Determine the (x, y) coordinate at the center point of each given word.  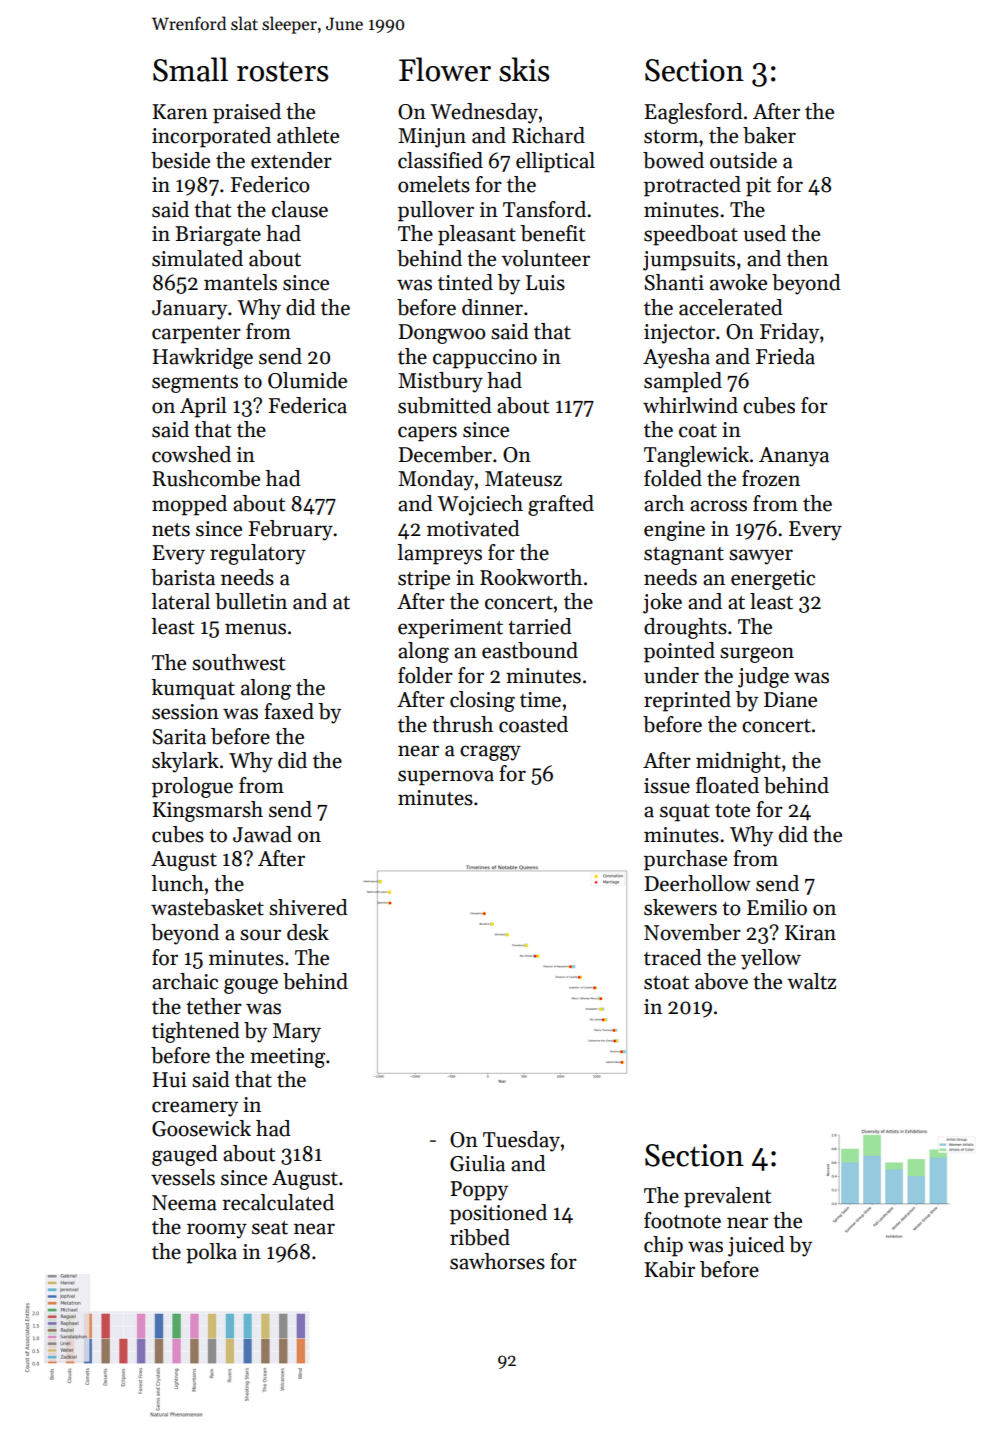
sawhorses (497, 1261)
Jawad (262, 834)
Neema (184, 1203)
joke (662, 603)
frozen (771, 478)
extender (291, 160)
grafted (561, 505)
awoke (738, 282)
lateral (180, 601)
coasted (533, 724)
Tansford (544, 209)
